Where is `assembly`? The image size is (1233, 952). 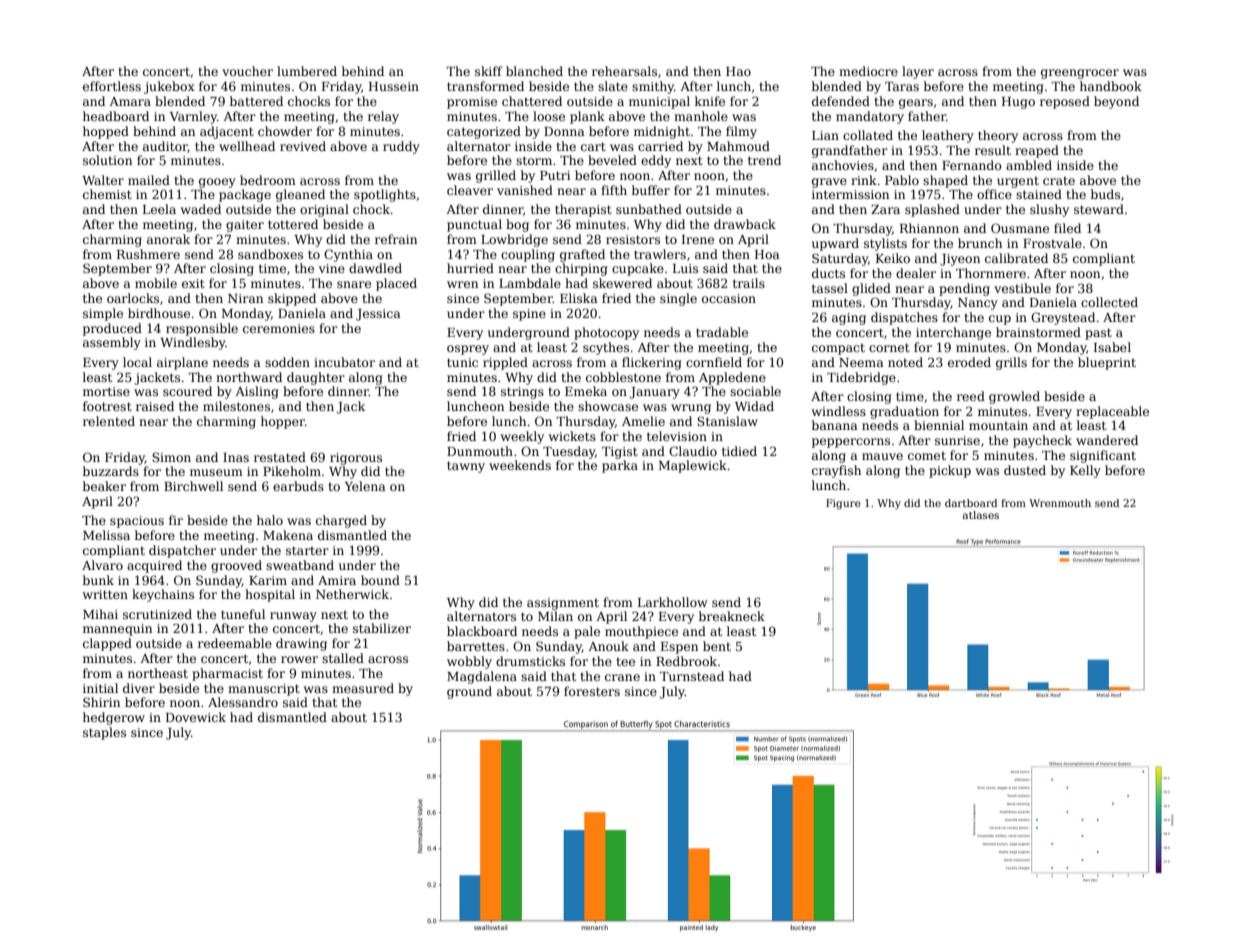 assembly is located at coordinates (112, 343).
